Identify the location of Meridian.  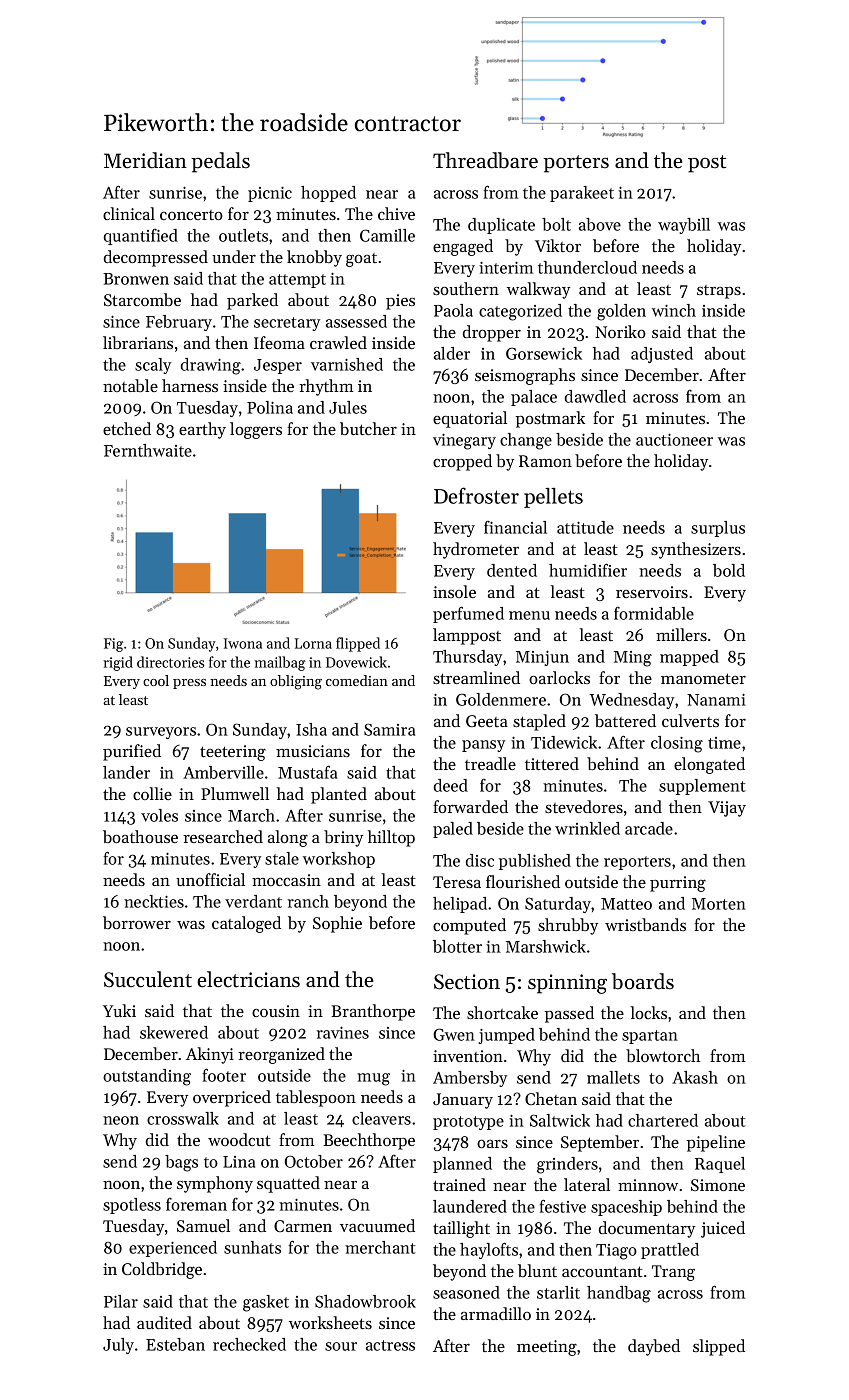
(145, 160).
